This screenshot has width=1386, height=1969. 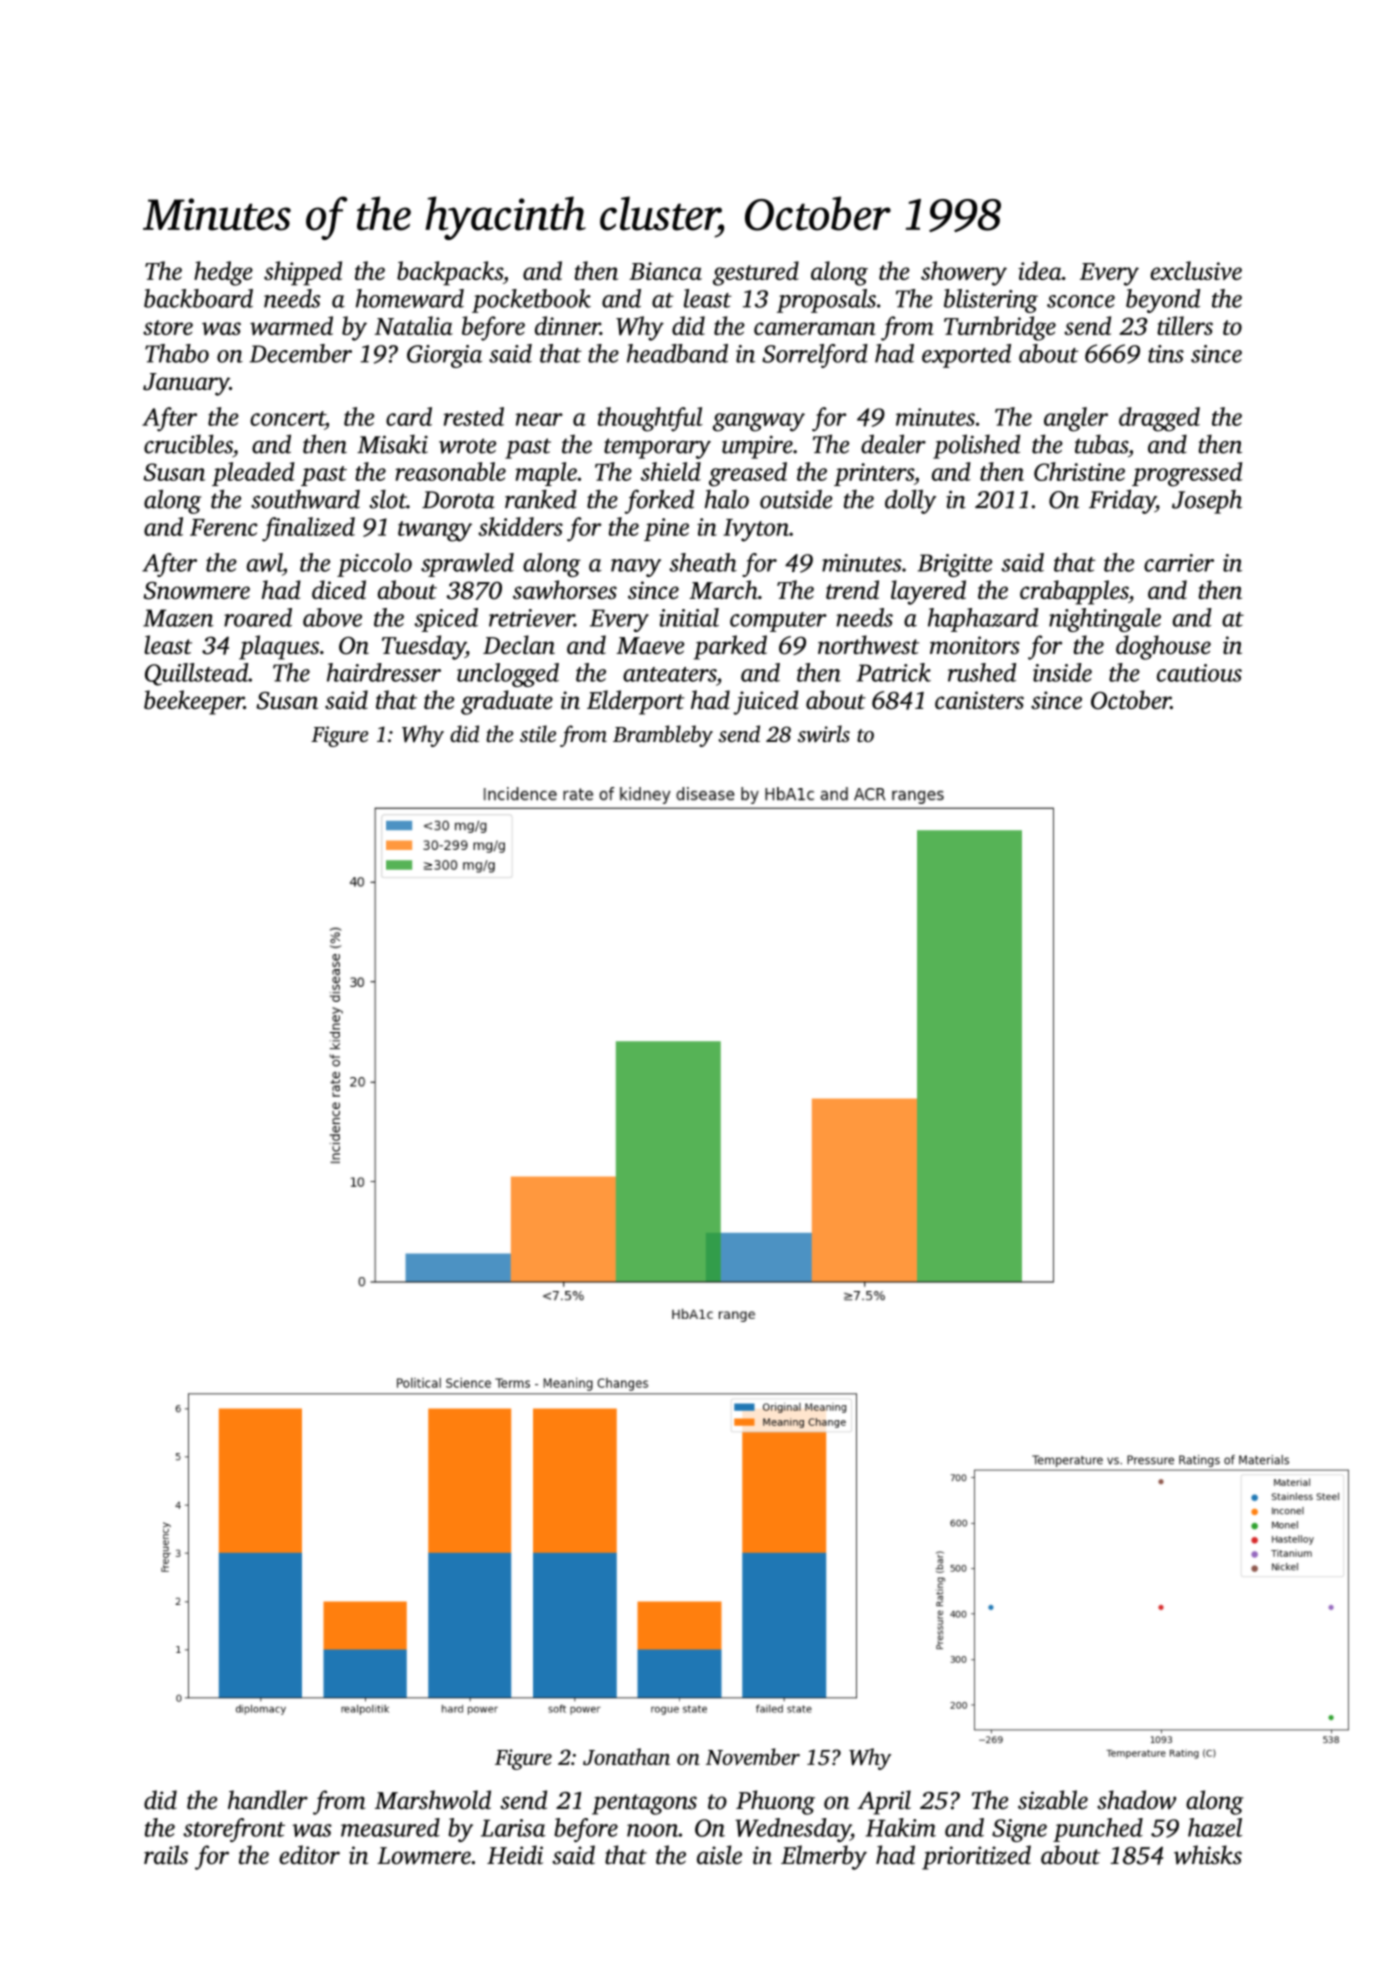 What do you see at coordinates (644, 1804) in the screenshot?
I see `pentagons` at bounding box center [644, 1804].
